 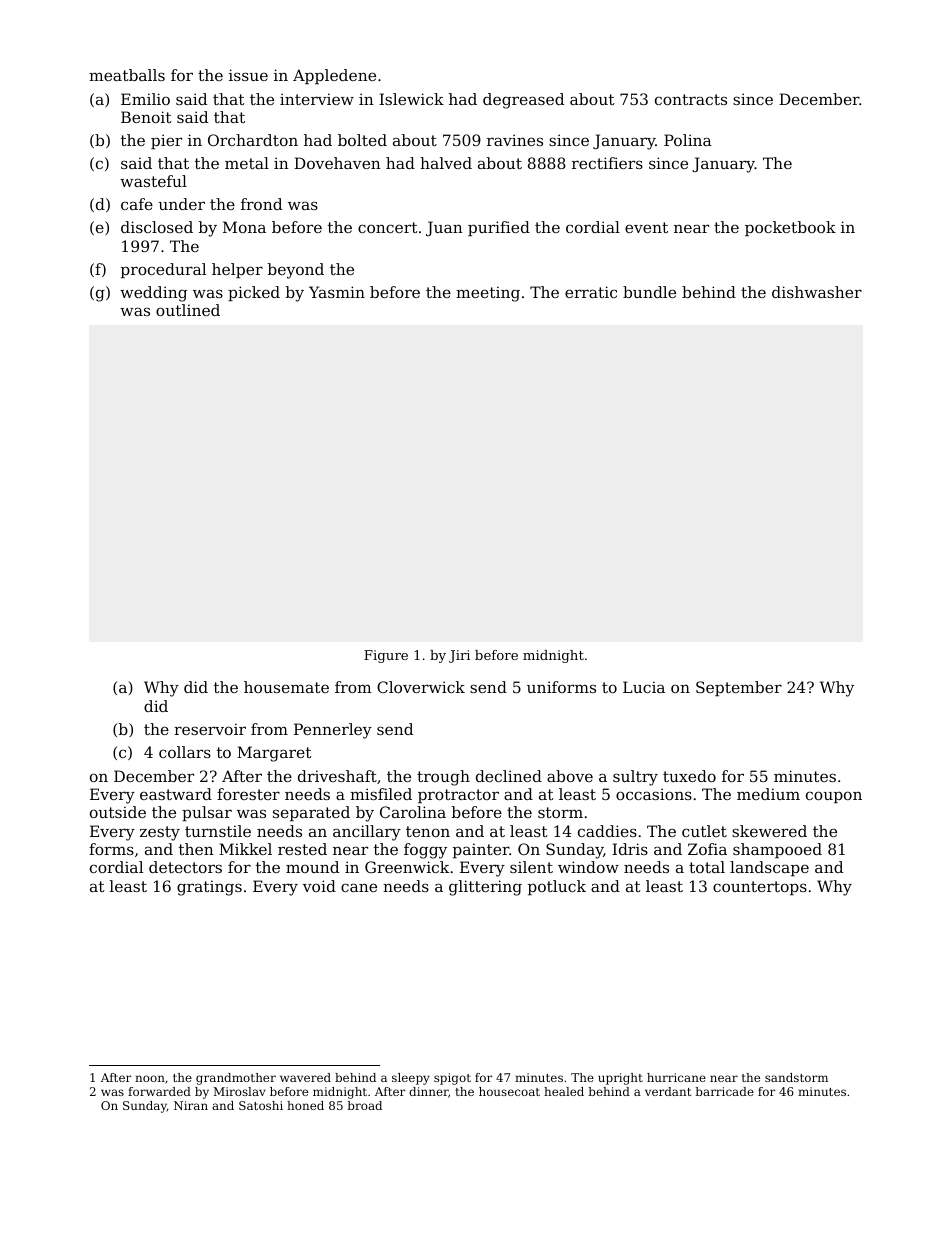 What do you see at coordinates (150, 1078) in the screenshot?
I see `noon` at bounding box center [150, 1078].
